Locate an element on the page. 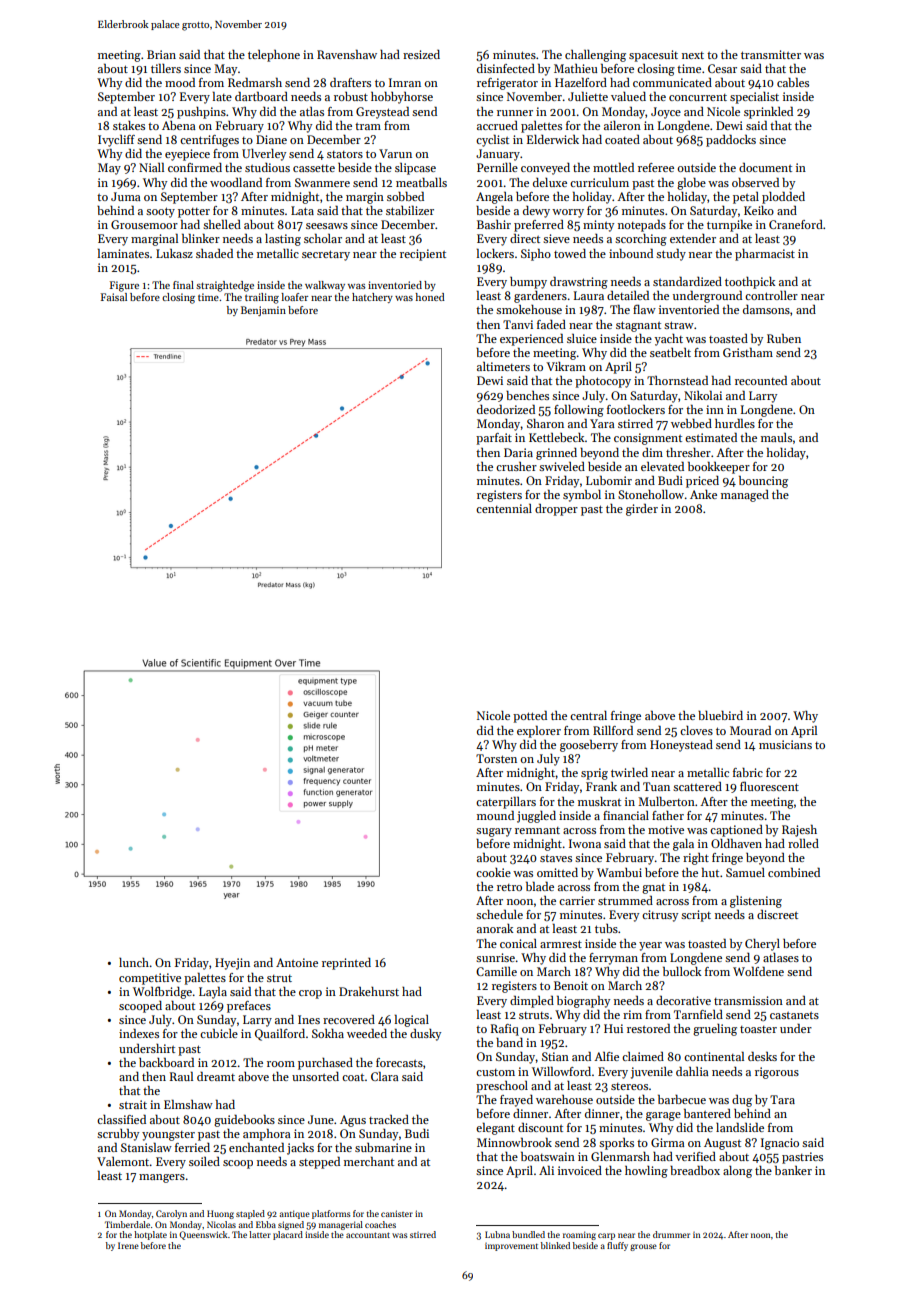 The height and width of the page is (1308, 924). damsons is located at coordinates (766, 309).
